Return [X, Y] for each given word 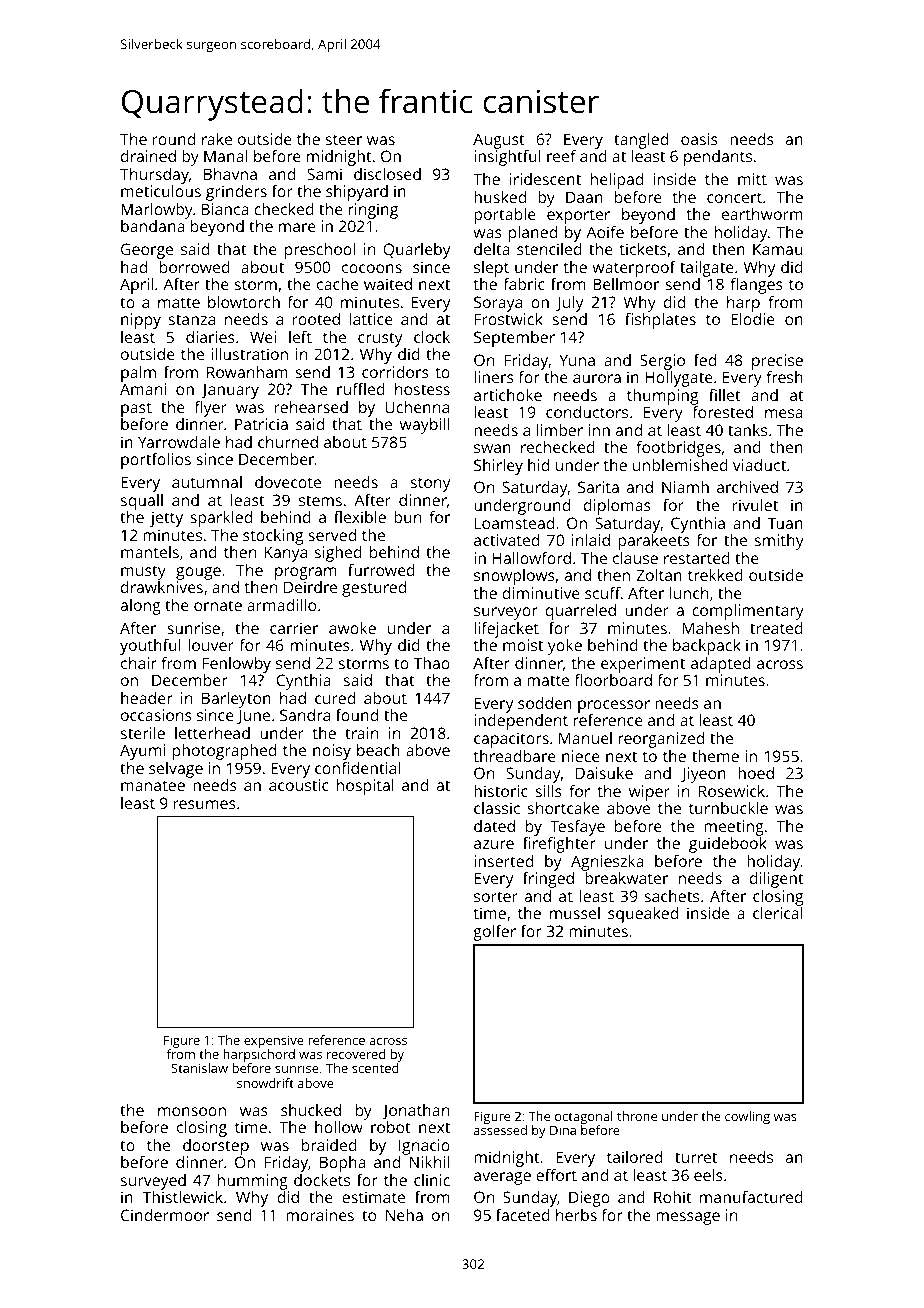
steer [344, 139]
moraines [320, 1215]
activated [506, 540]
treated [776, 628]
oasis [699, 139]
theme [715, 756]
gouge [198, 573]
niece [581, 756]
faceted [523, 1215]
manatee [153, 785]
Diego [589, 1199]
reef [561, 156]
